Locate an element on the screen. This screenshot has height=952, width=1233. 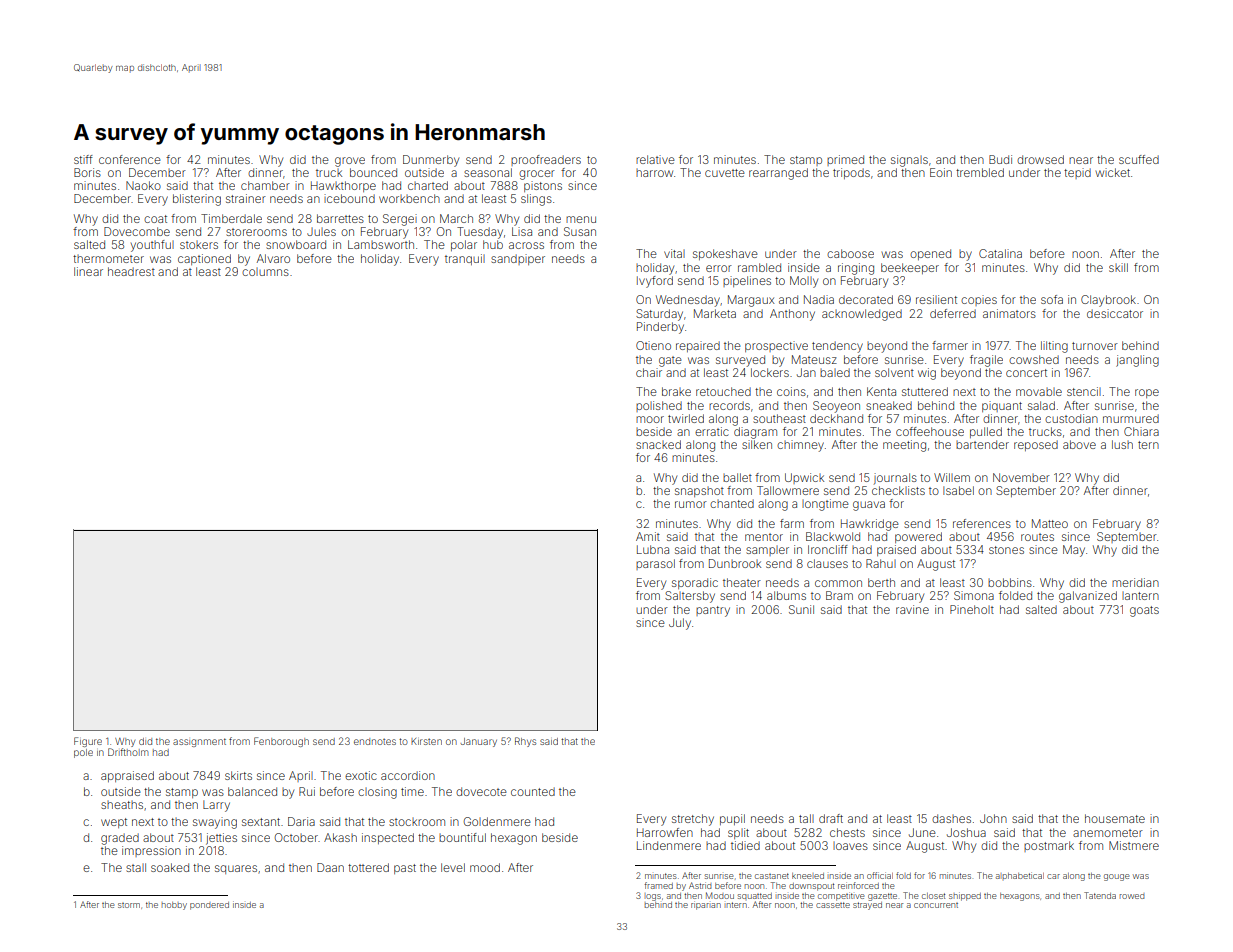
brake is located at coordinates (676, 391).
